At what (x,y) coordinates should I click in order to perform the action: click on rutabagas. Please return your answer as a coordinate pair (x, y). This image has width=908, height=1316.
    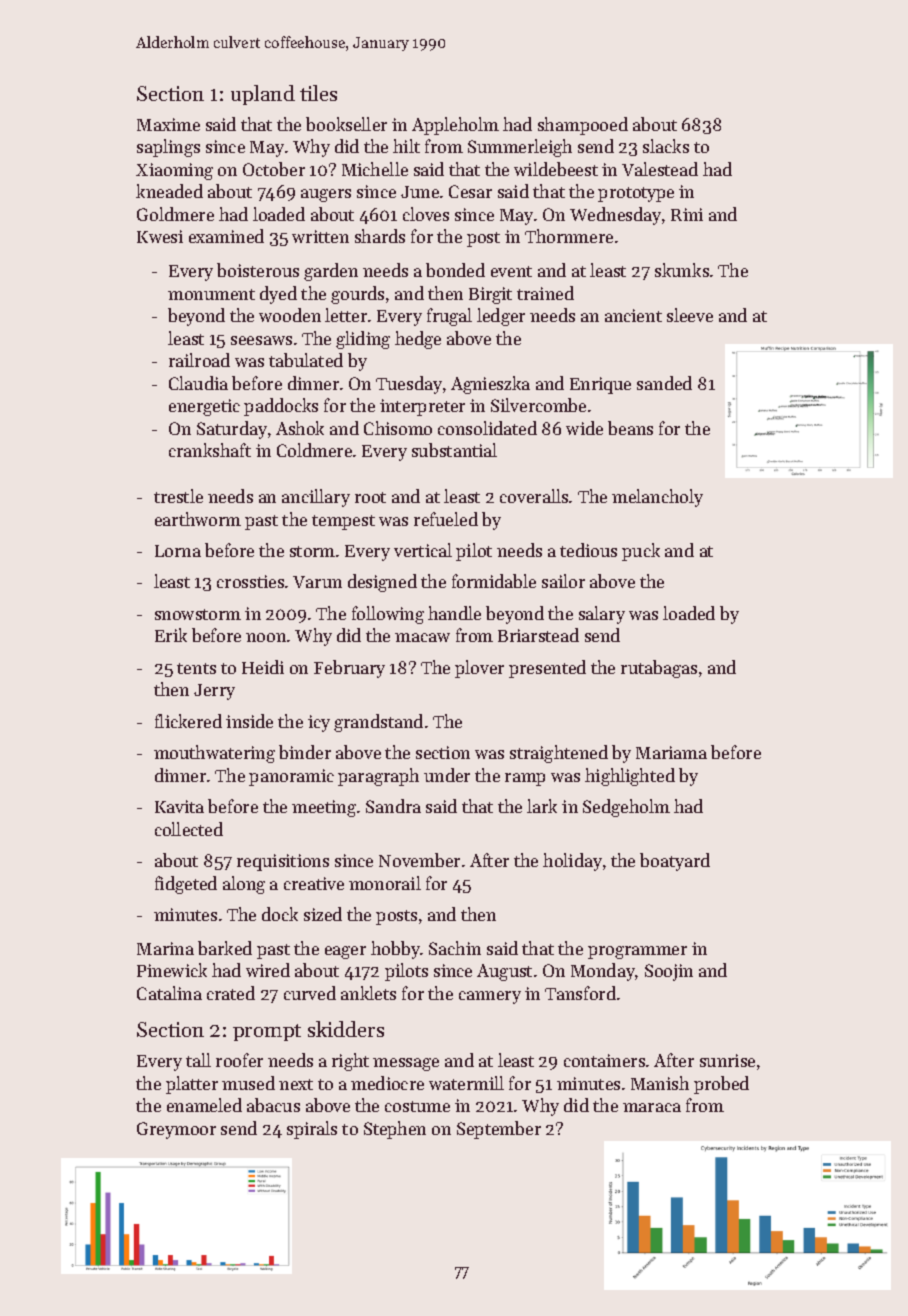
    Looking at the image, I should click on (659, 669).
